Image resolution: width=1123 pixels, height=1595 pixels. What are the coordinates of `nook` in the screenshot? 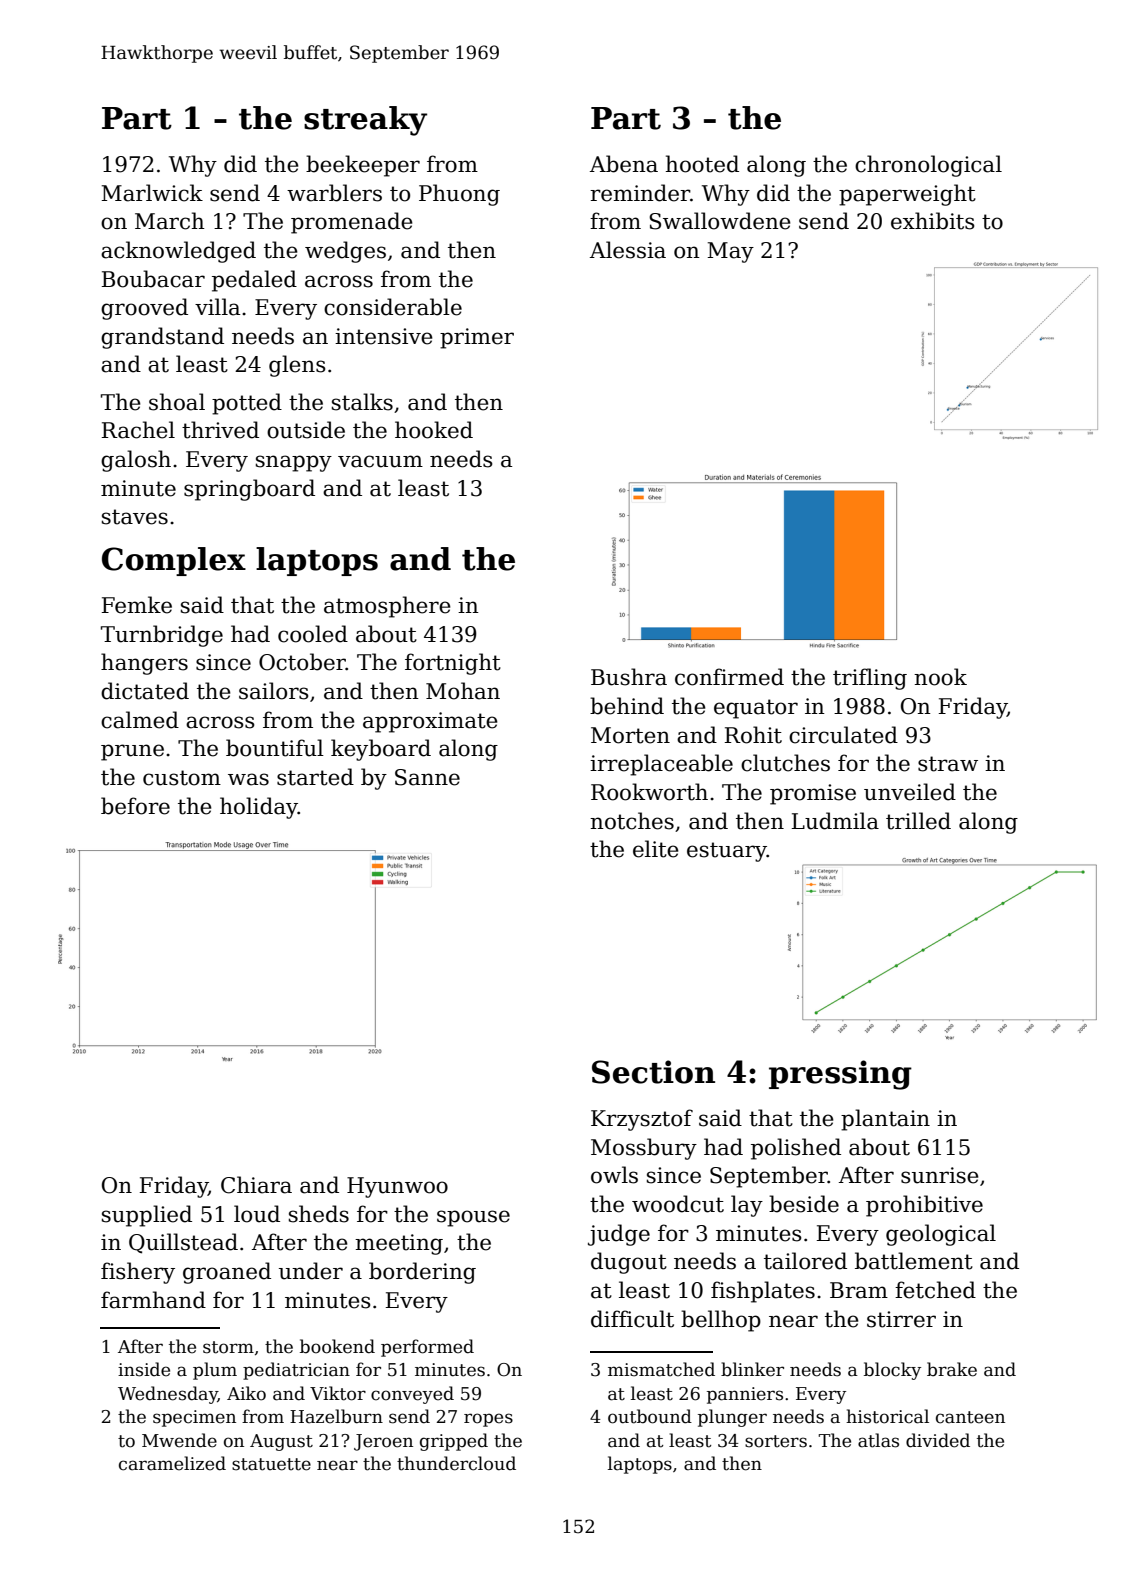 It's located at (940, 677).
